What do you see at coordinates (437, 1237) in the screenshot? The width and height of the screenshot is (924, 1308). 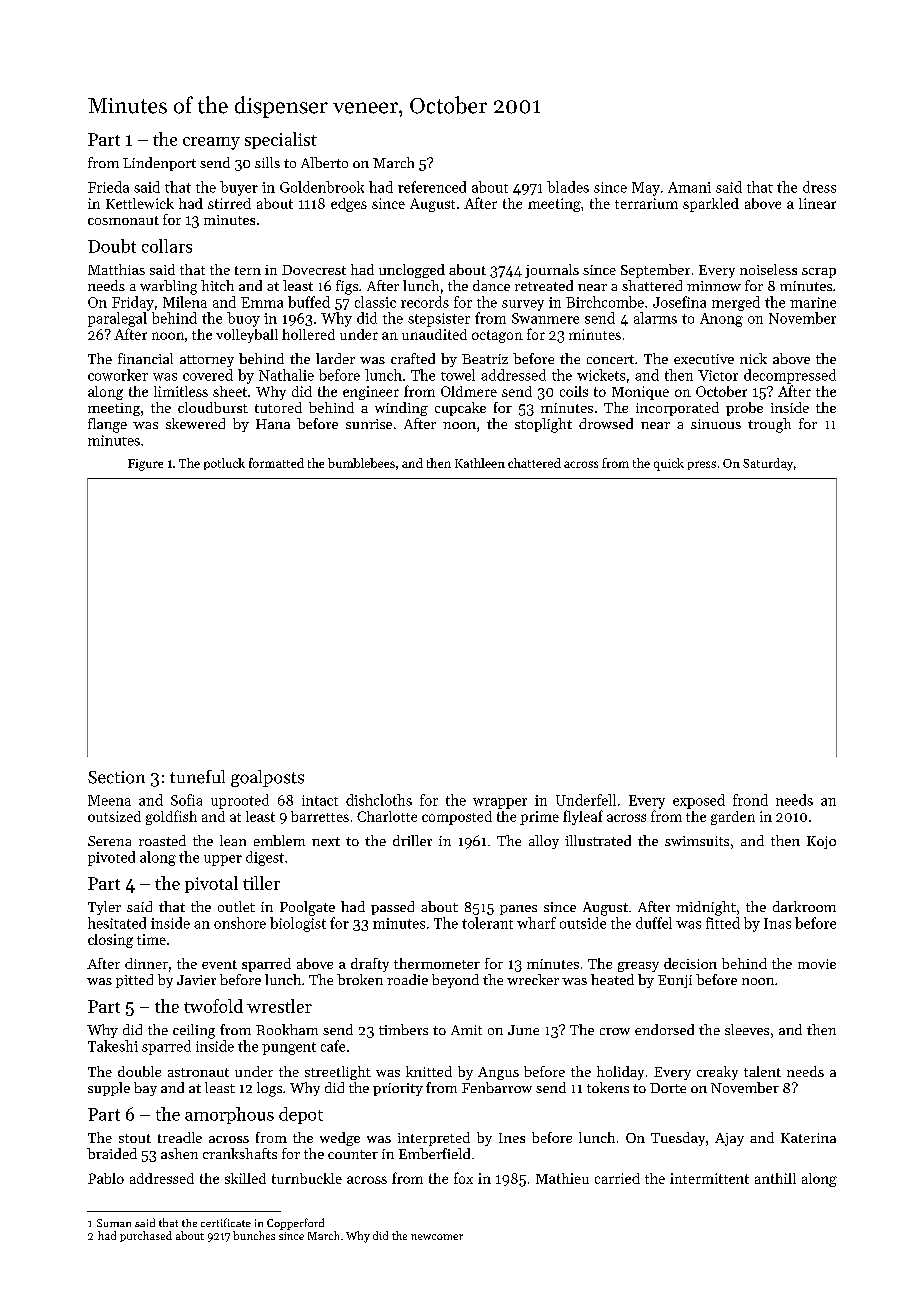 I see `newcomer` at bounding box center [437, 1237].
